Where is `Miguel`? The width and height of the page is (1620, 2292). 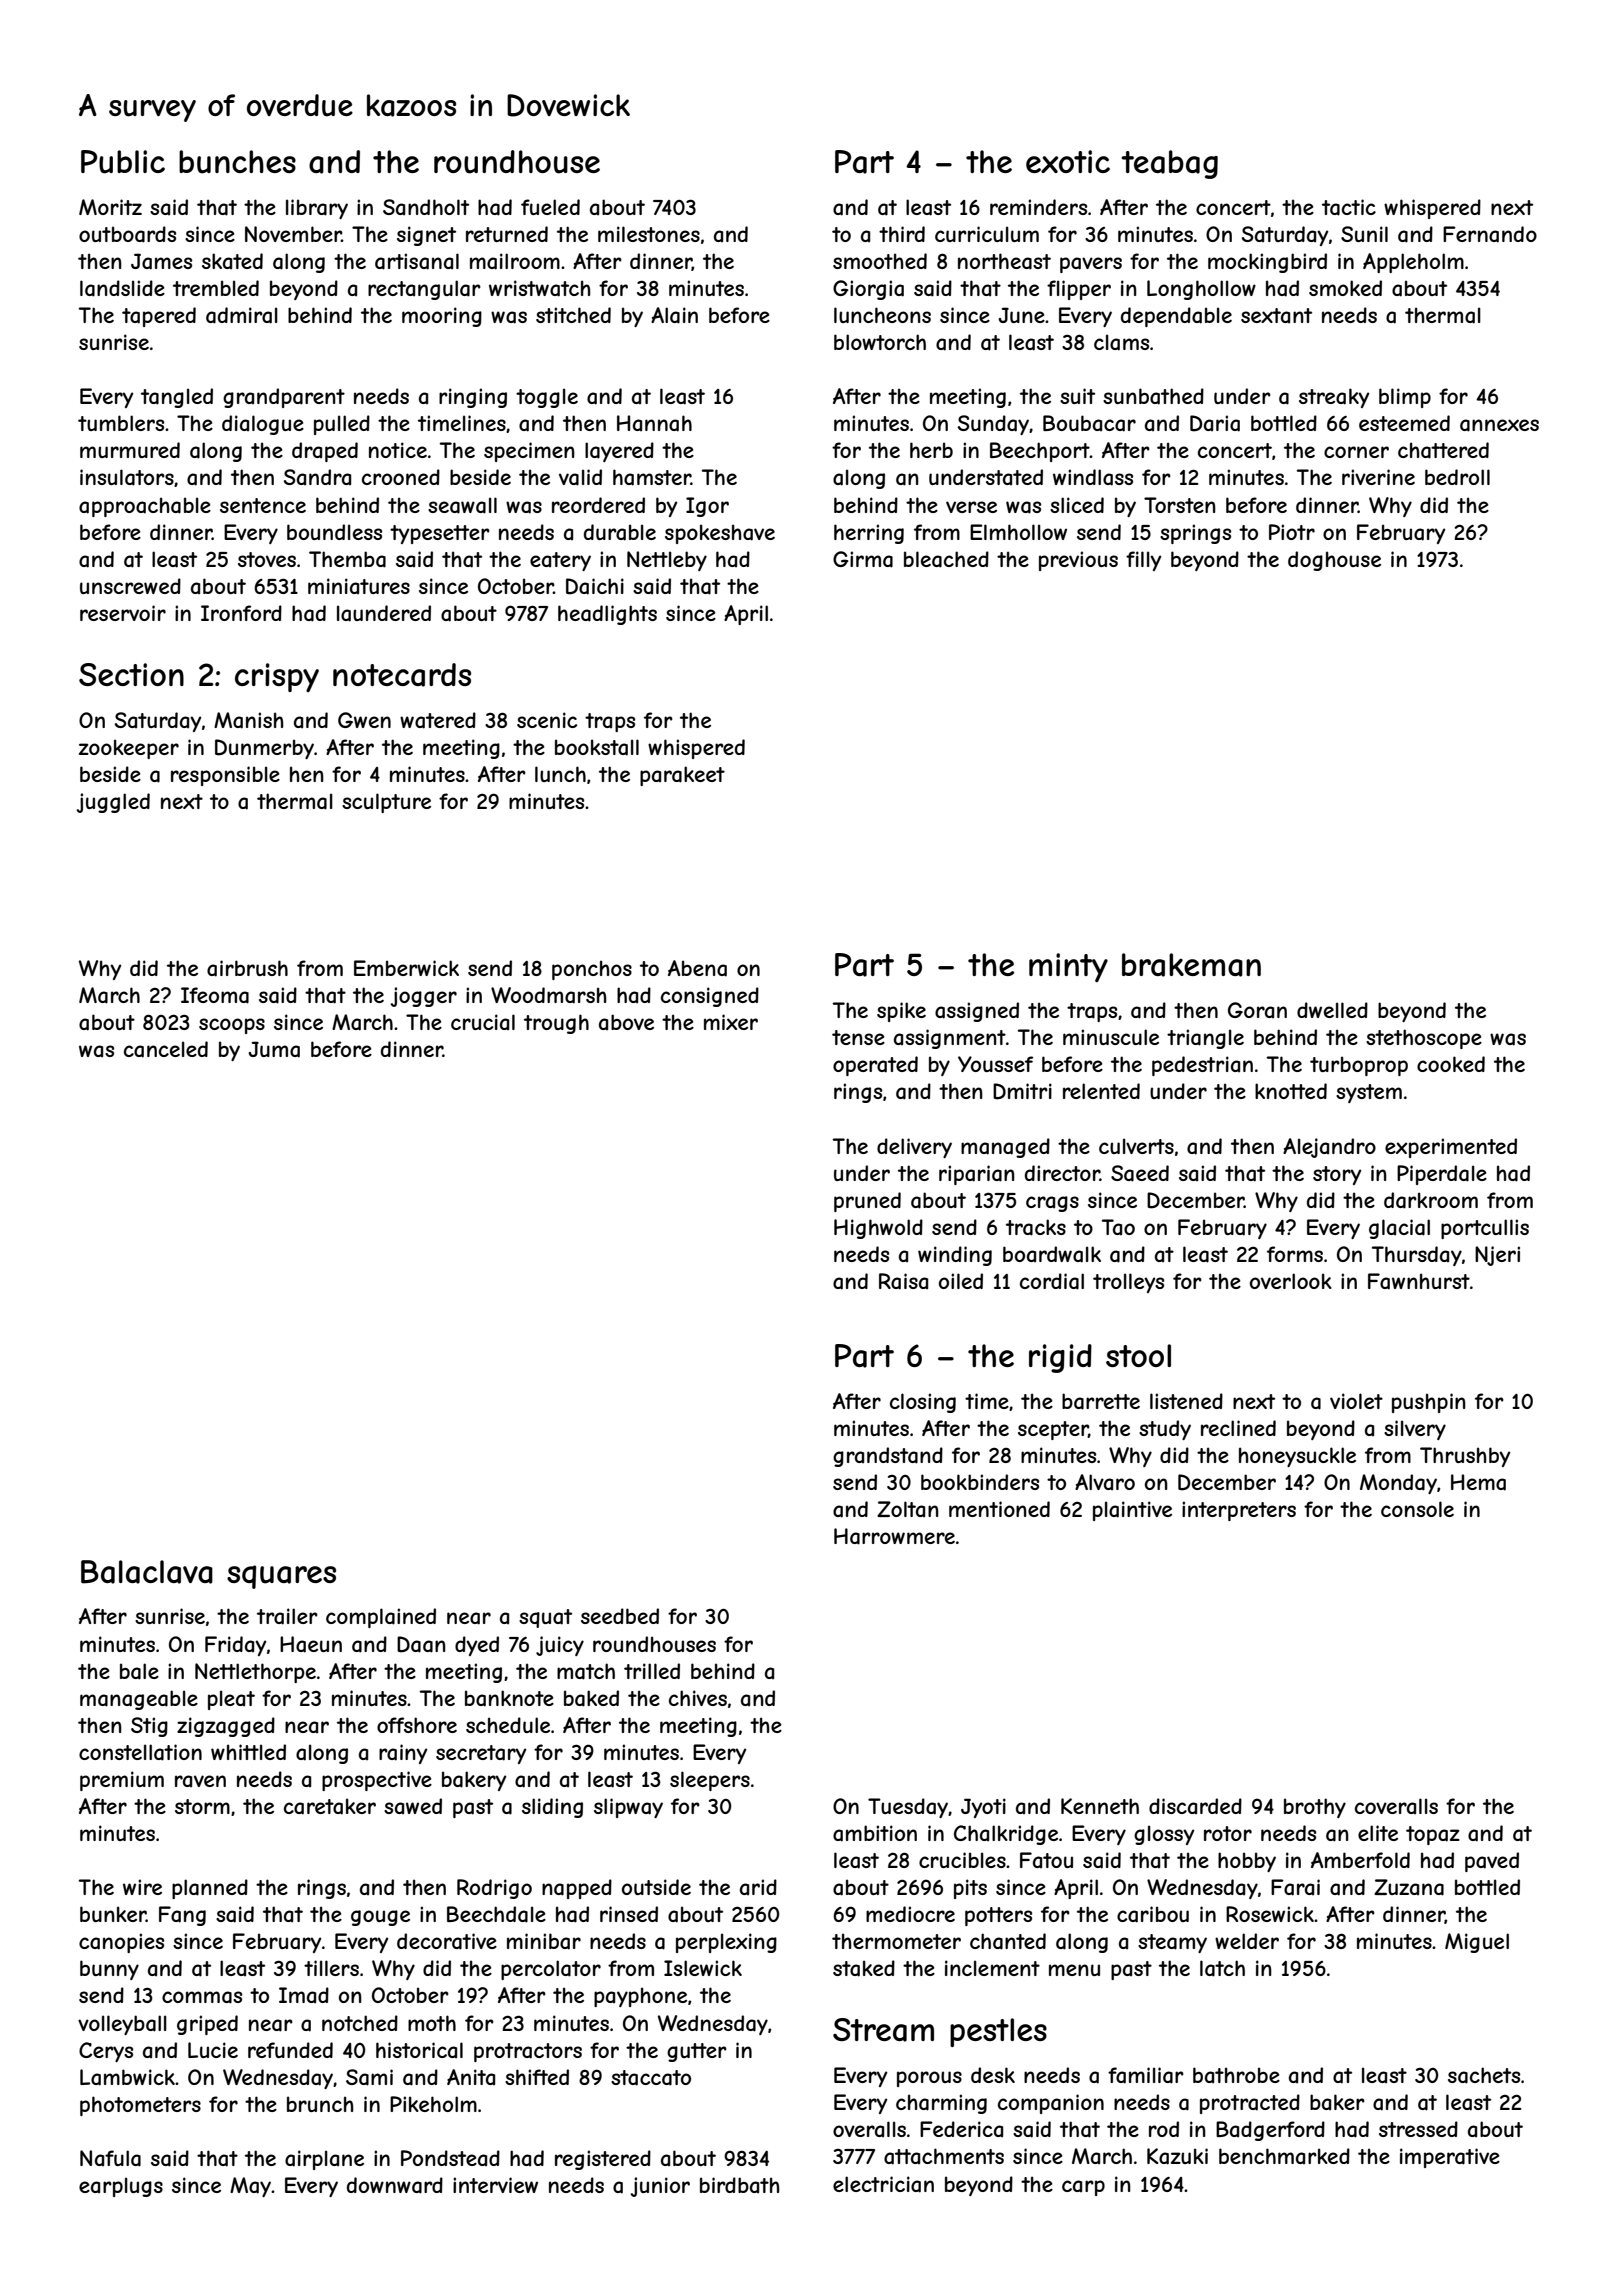
Miguel is located at coordinates (1477, 1943).
